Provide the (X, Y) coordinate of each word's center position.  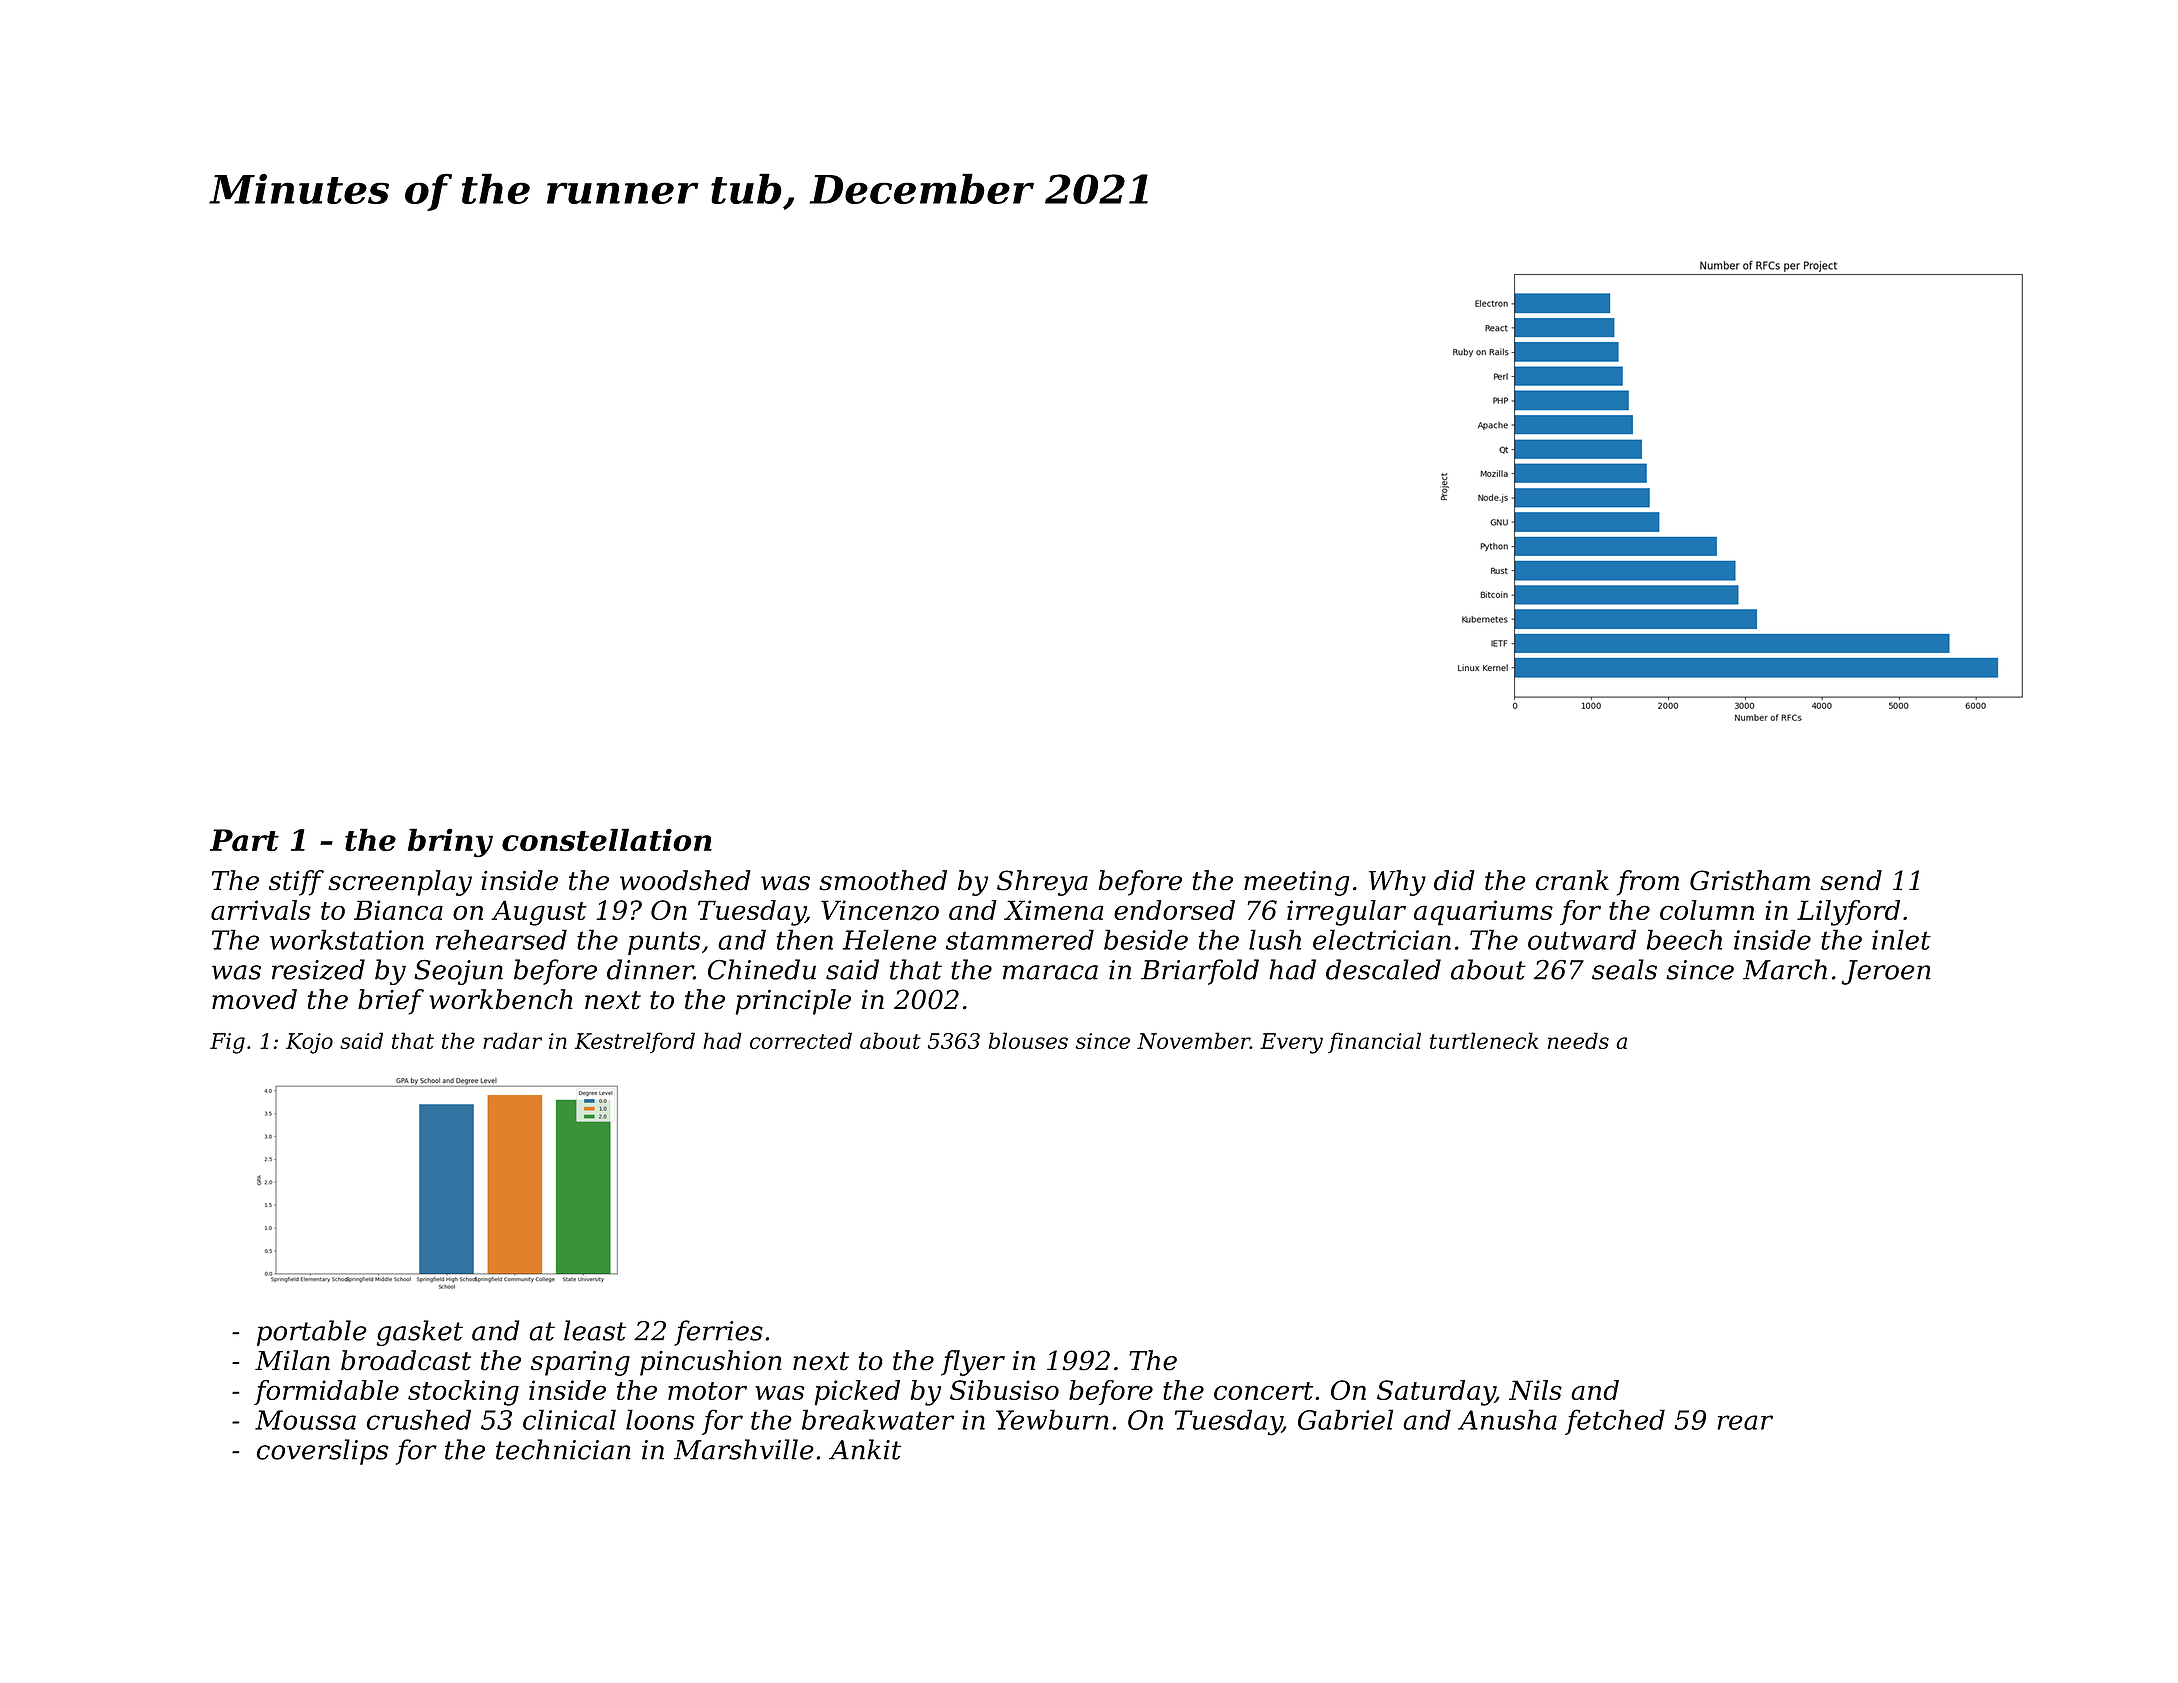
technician (563, 1449)
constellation (607, 840)
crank (1572, 880)
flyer (973, 1363)
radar (512, 1040)
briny (450, 842)
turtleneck (1484, 1040)
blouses (1028, 1040)
